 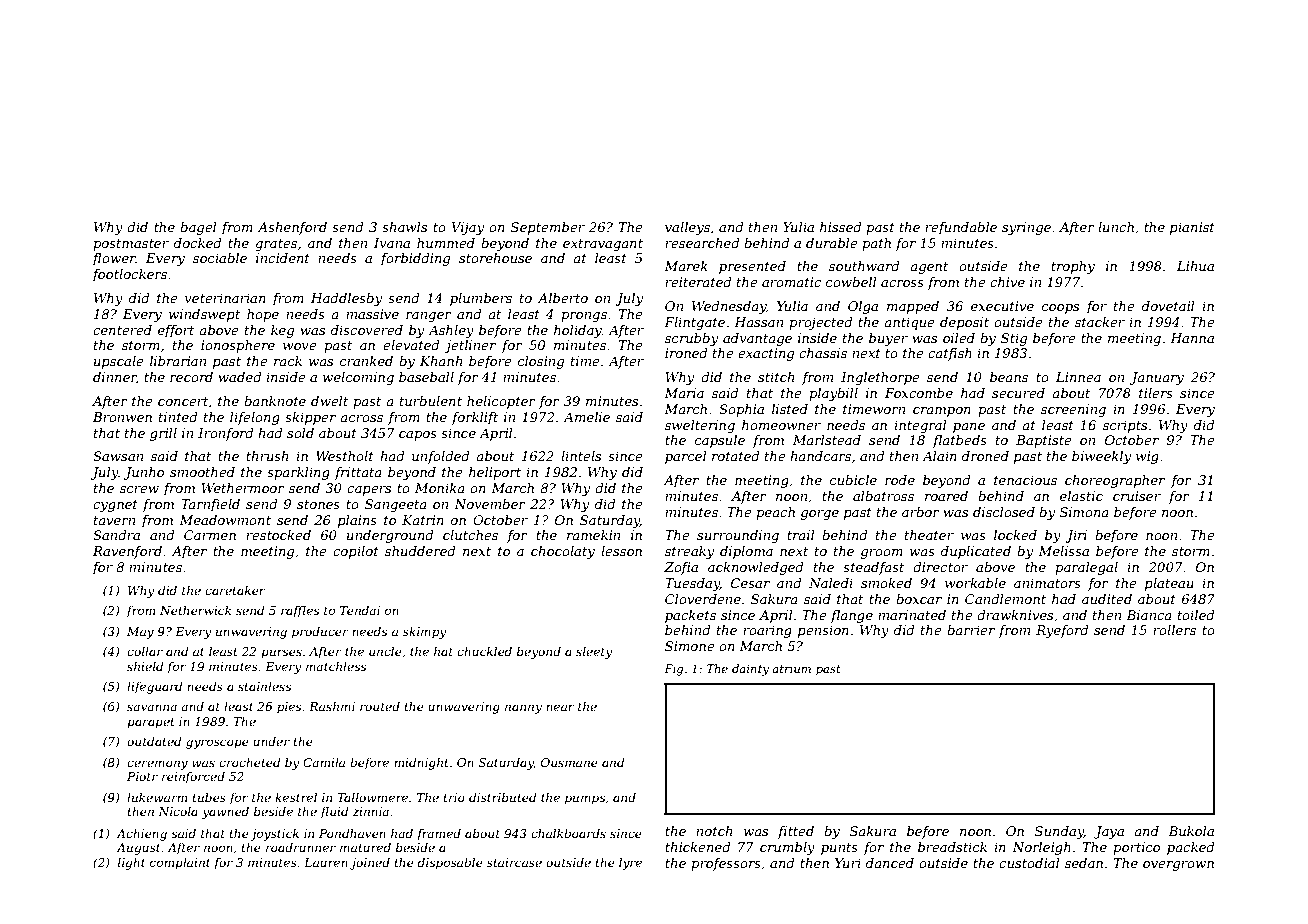 I want to click on dwelt, so click(x=329, y=401).
